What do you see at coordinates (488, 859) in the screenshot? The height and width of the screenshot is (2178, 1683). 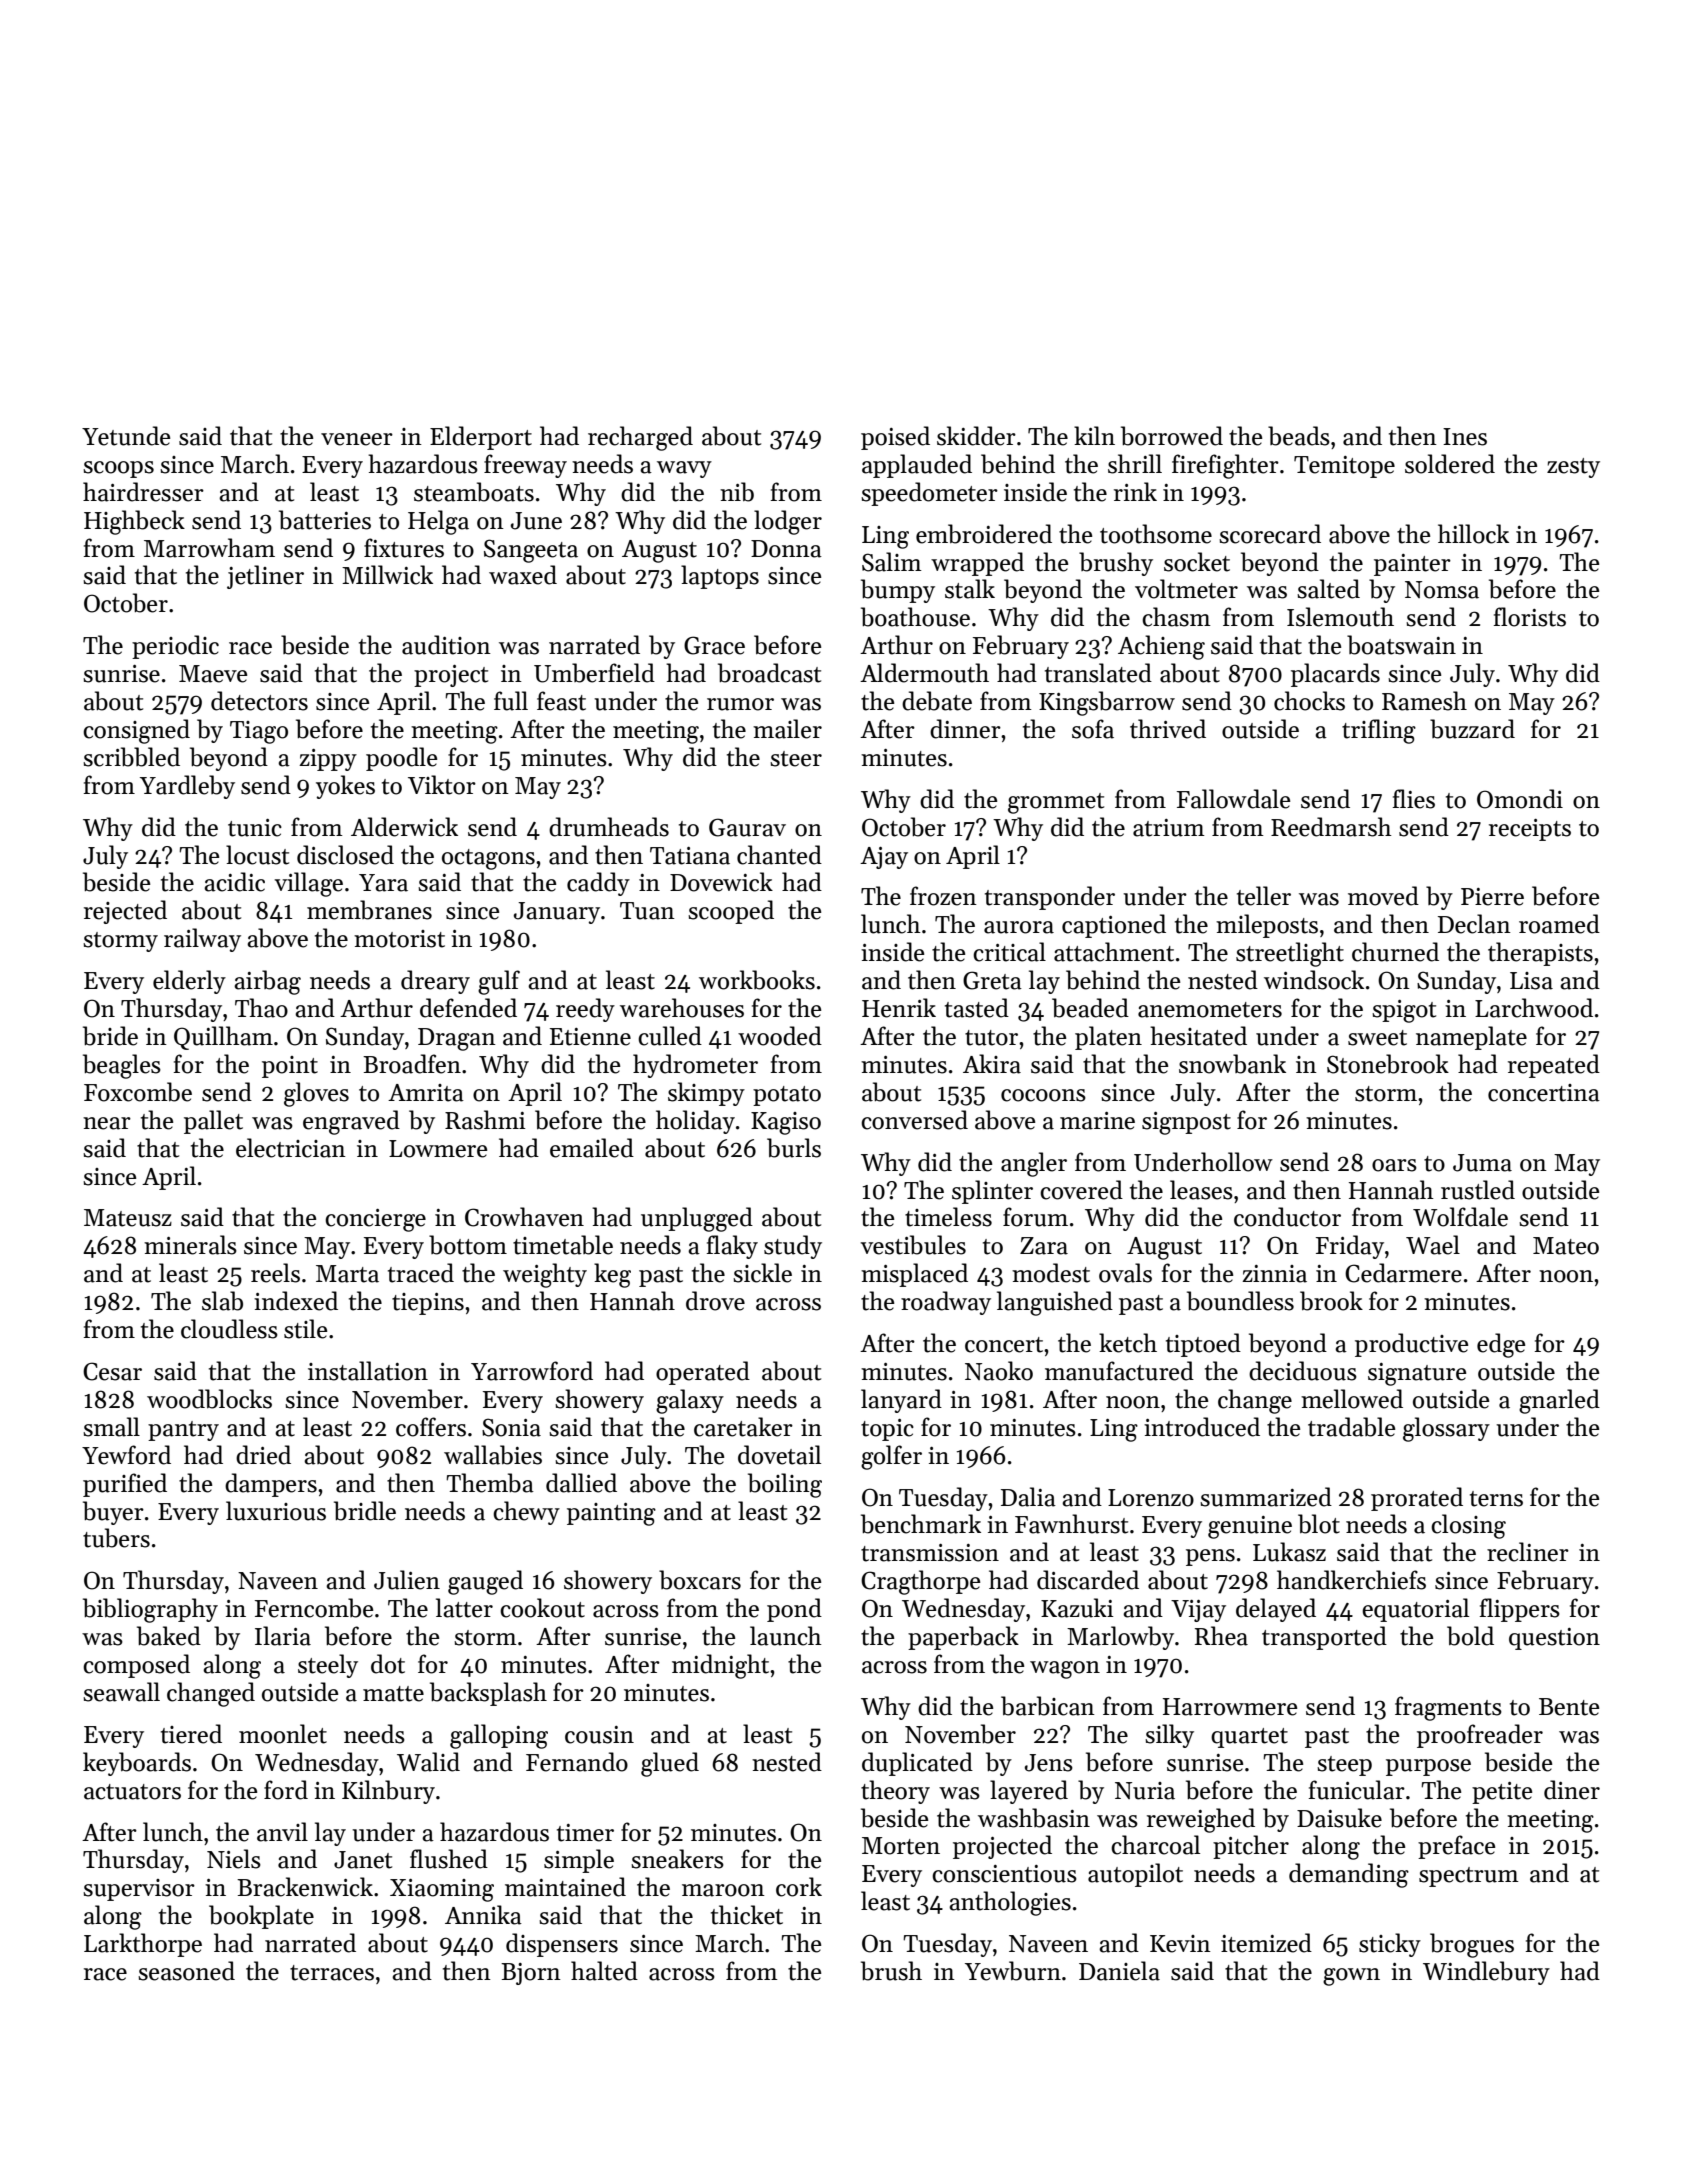 I see `octagons` at bounding box center [488, 859].
